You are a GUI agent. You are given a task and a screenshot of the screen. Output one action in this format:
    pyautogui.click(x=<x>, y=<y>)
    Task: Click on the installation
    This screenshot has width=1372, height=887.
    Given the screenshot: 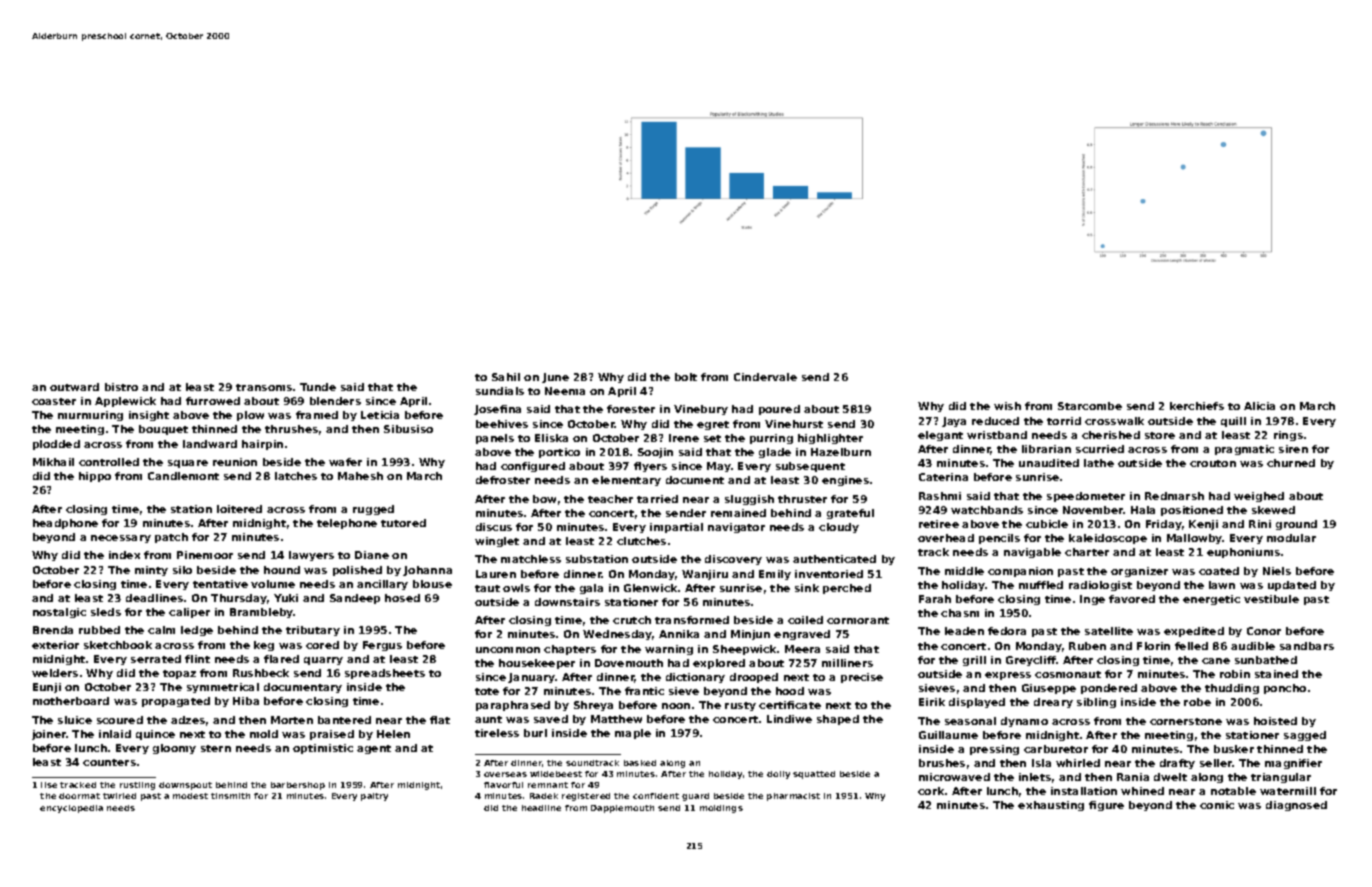 What is the action you would take?
    pyautogui.click(x=1084, y=791)
